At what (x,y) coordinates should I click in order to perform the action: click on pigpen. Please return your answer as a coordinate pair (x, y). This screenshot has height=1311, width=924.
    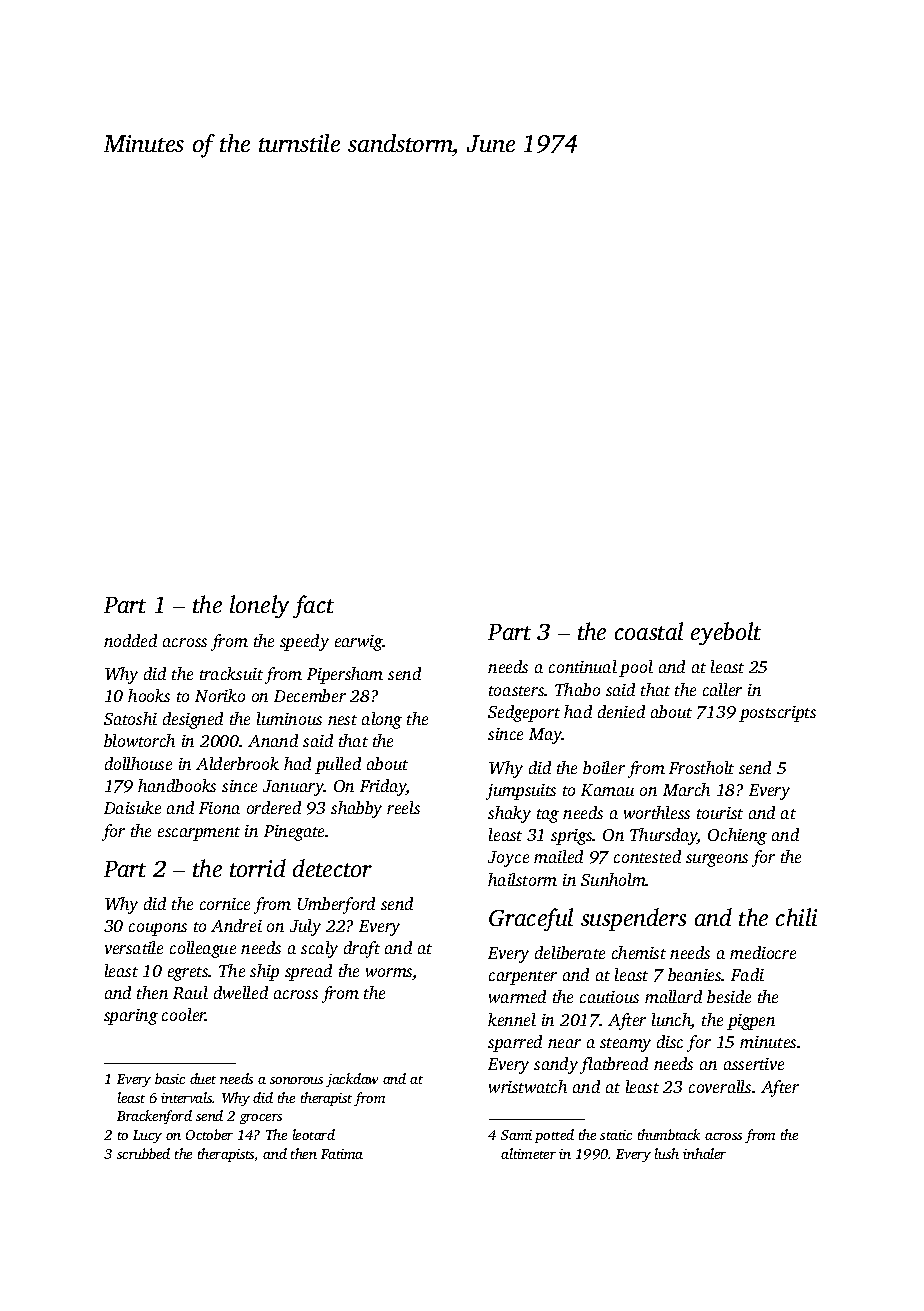
    Looking at the image, I should click on (751, 1022).
